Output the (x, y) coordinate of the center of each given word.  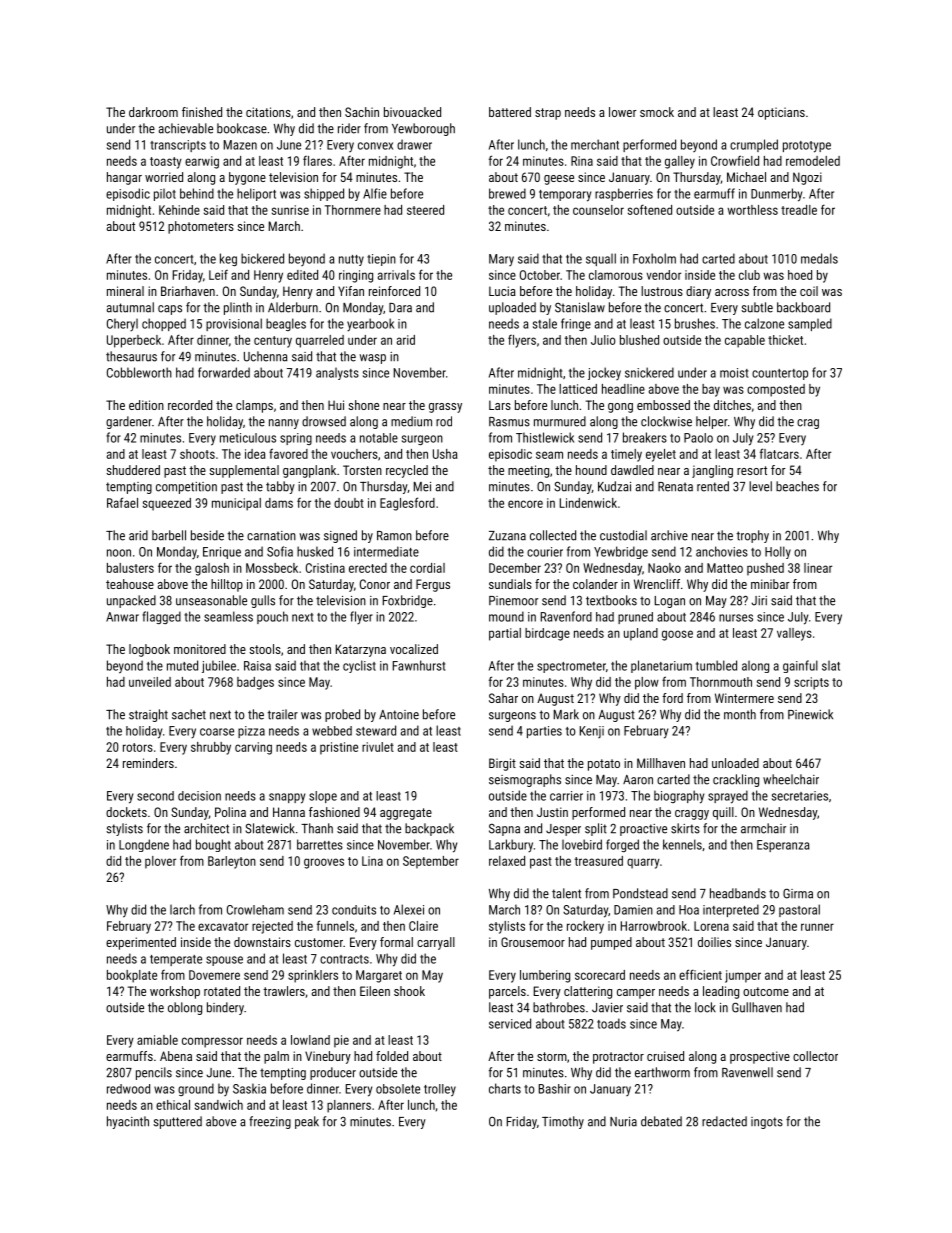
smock (657, 112)
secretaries (800, 796)
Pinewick (810, 714)
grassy (445, 408)
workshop (175, 992)
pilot (165, 195)
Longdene (144, 845)
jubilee (219, 666)
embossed (663, 405)
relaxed (507, 861)
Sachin (362, 112)
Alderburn (293, 307)
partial (505, 634)
